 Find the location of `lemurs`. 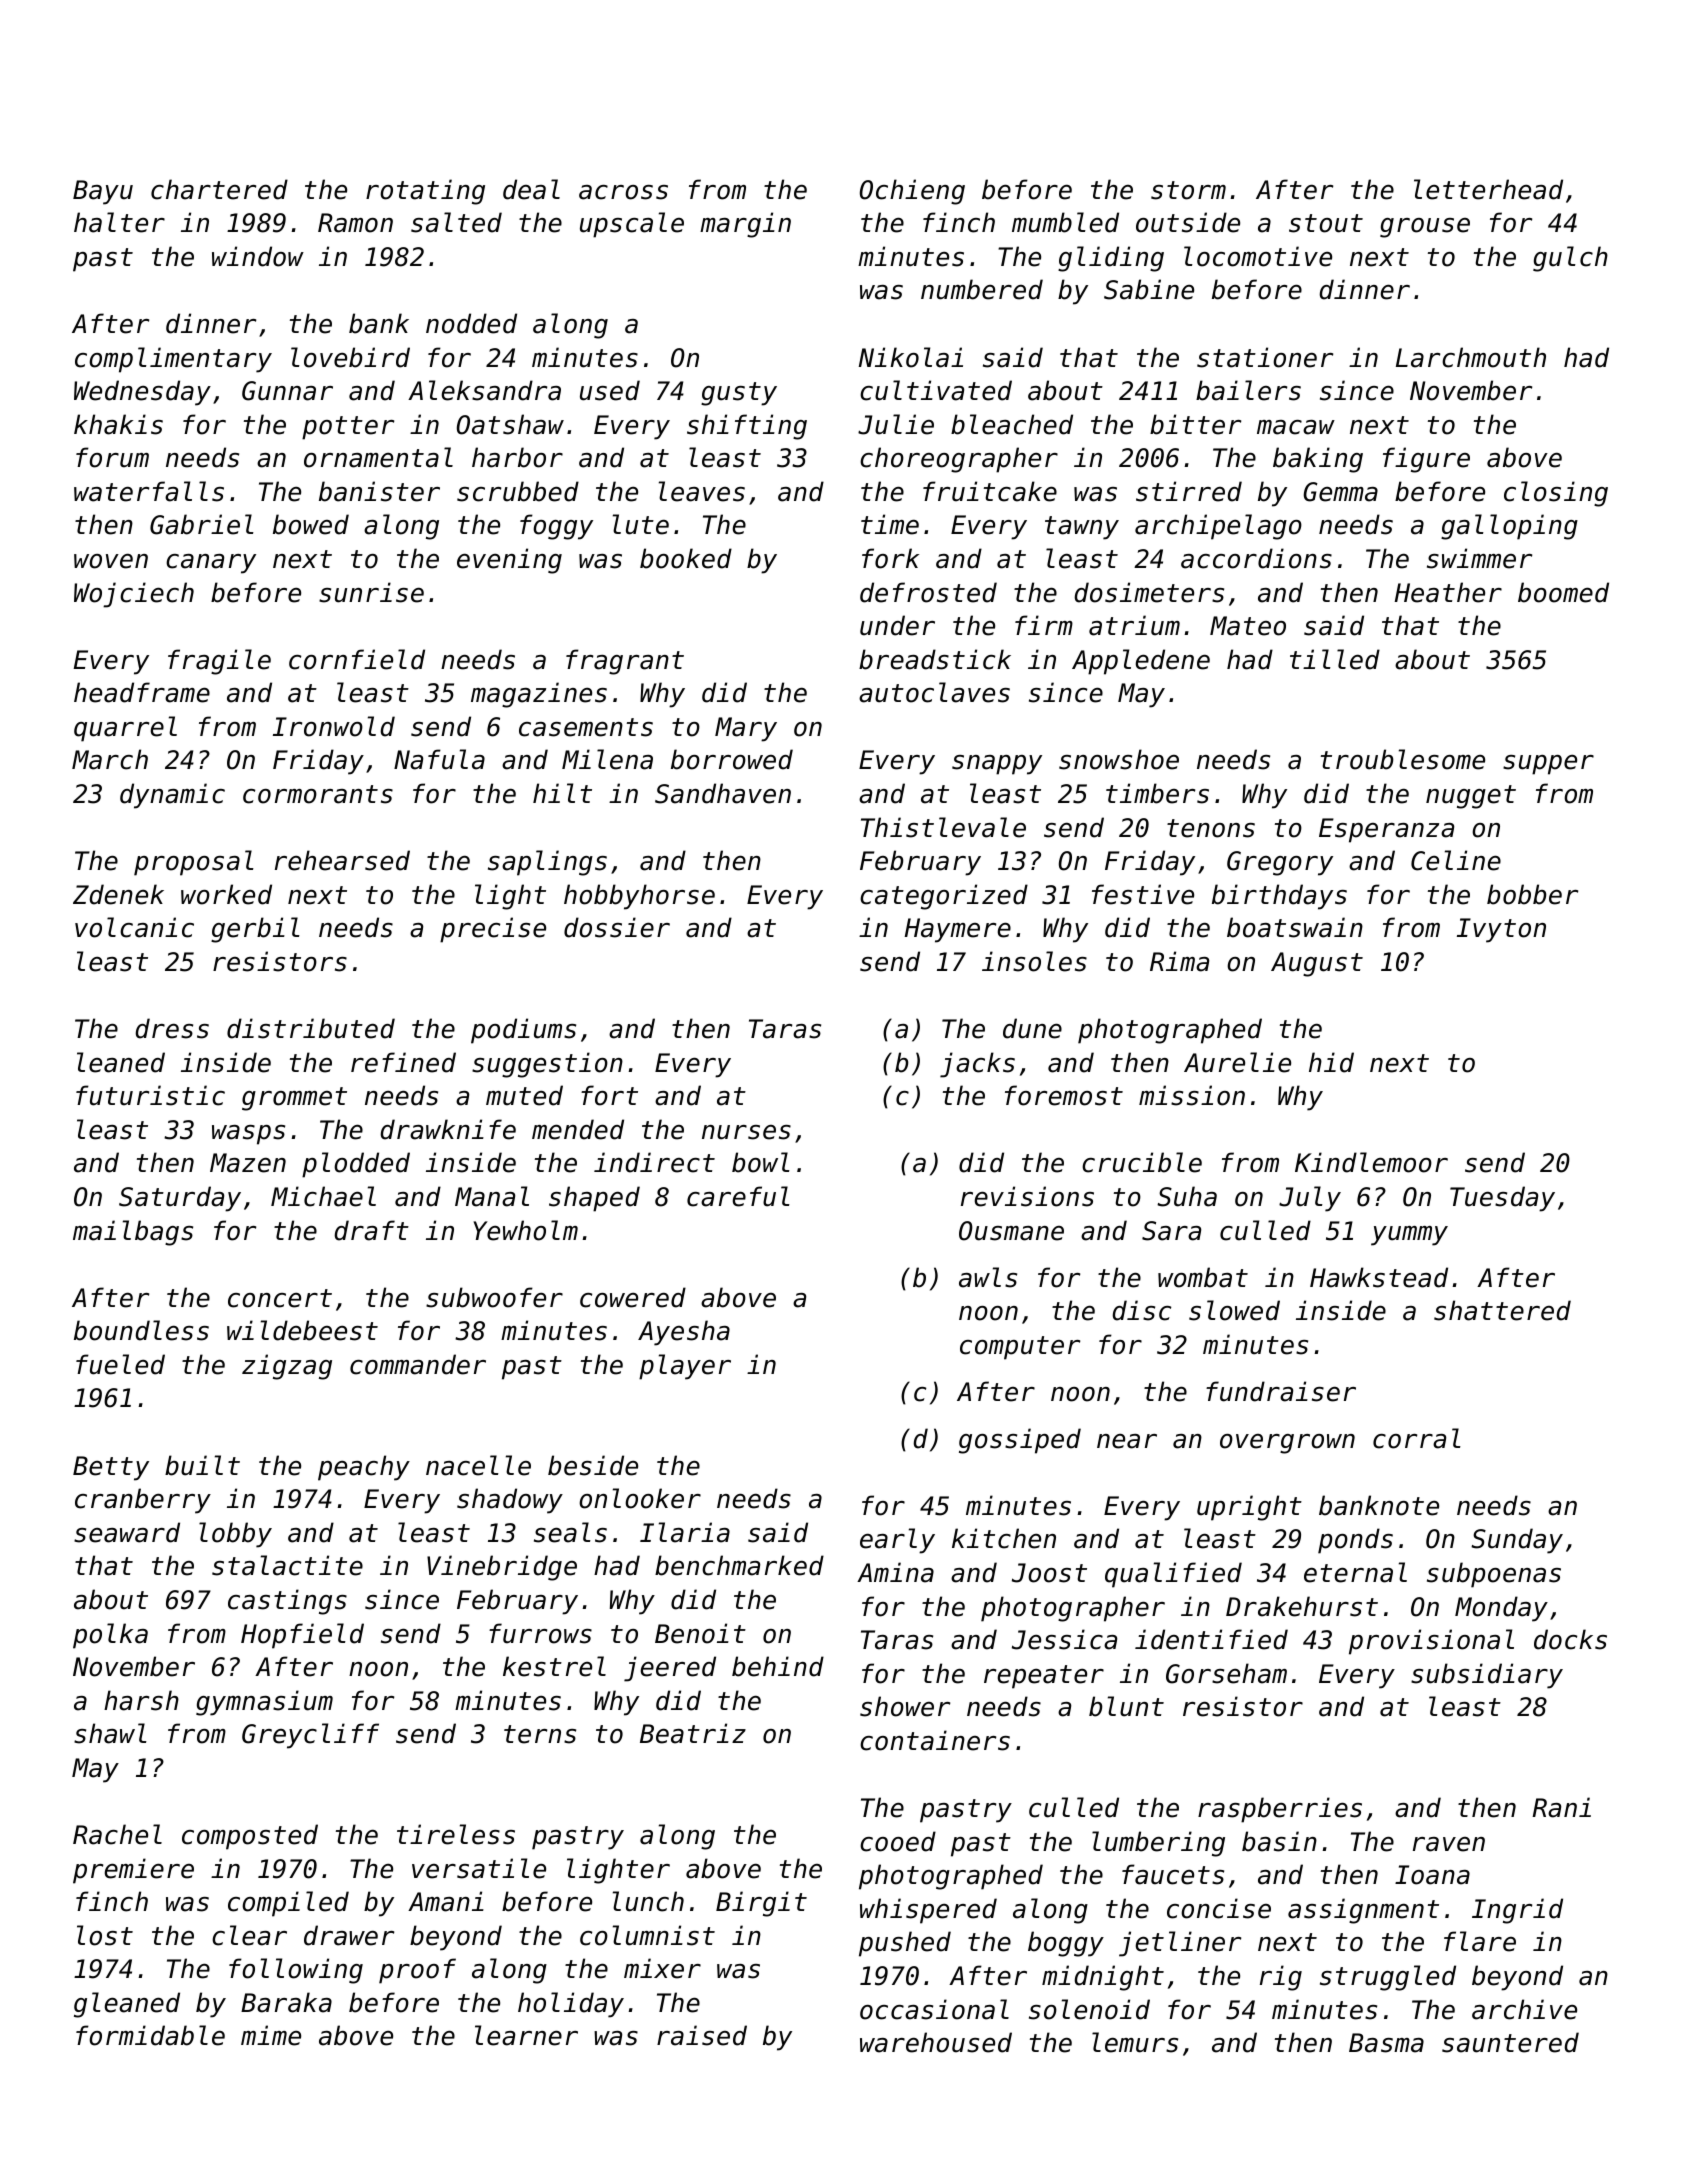

lemurs is located at coordinates (1135, 2042).
